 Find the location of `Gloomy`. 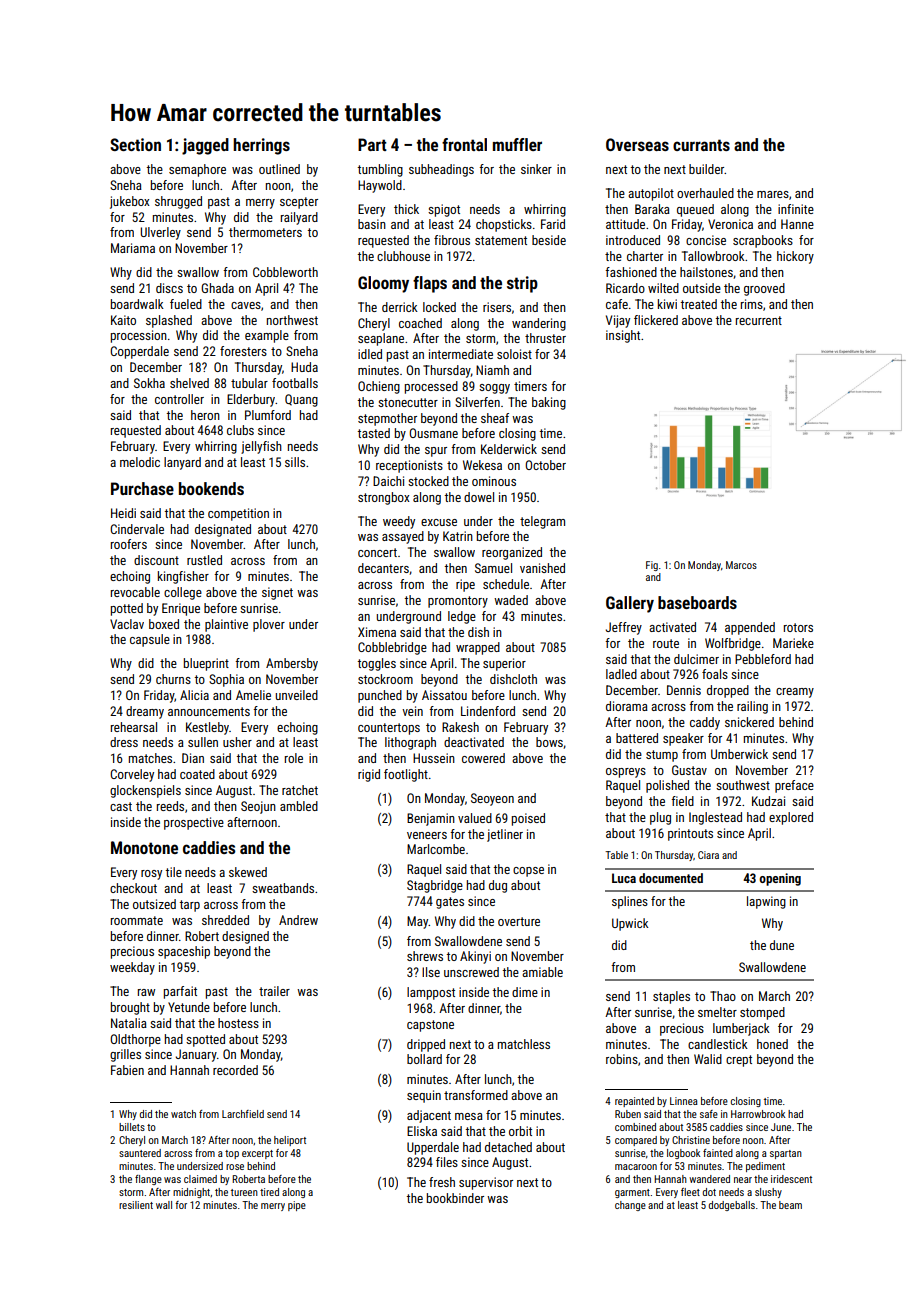

Gloomy is located at coordinates (383, 284).
